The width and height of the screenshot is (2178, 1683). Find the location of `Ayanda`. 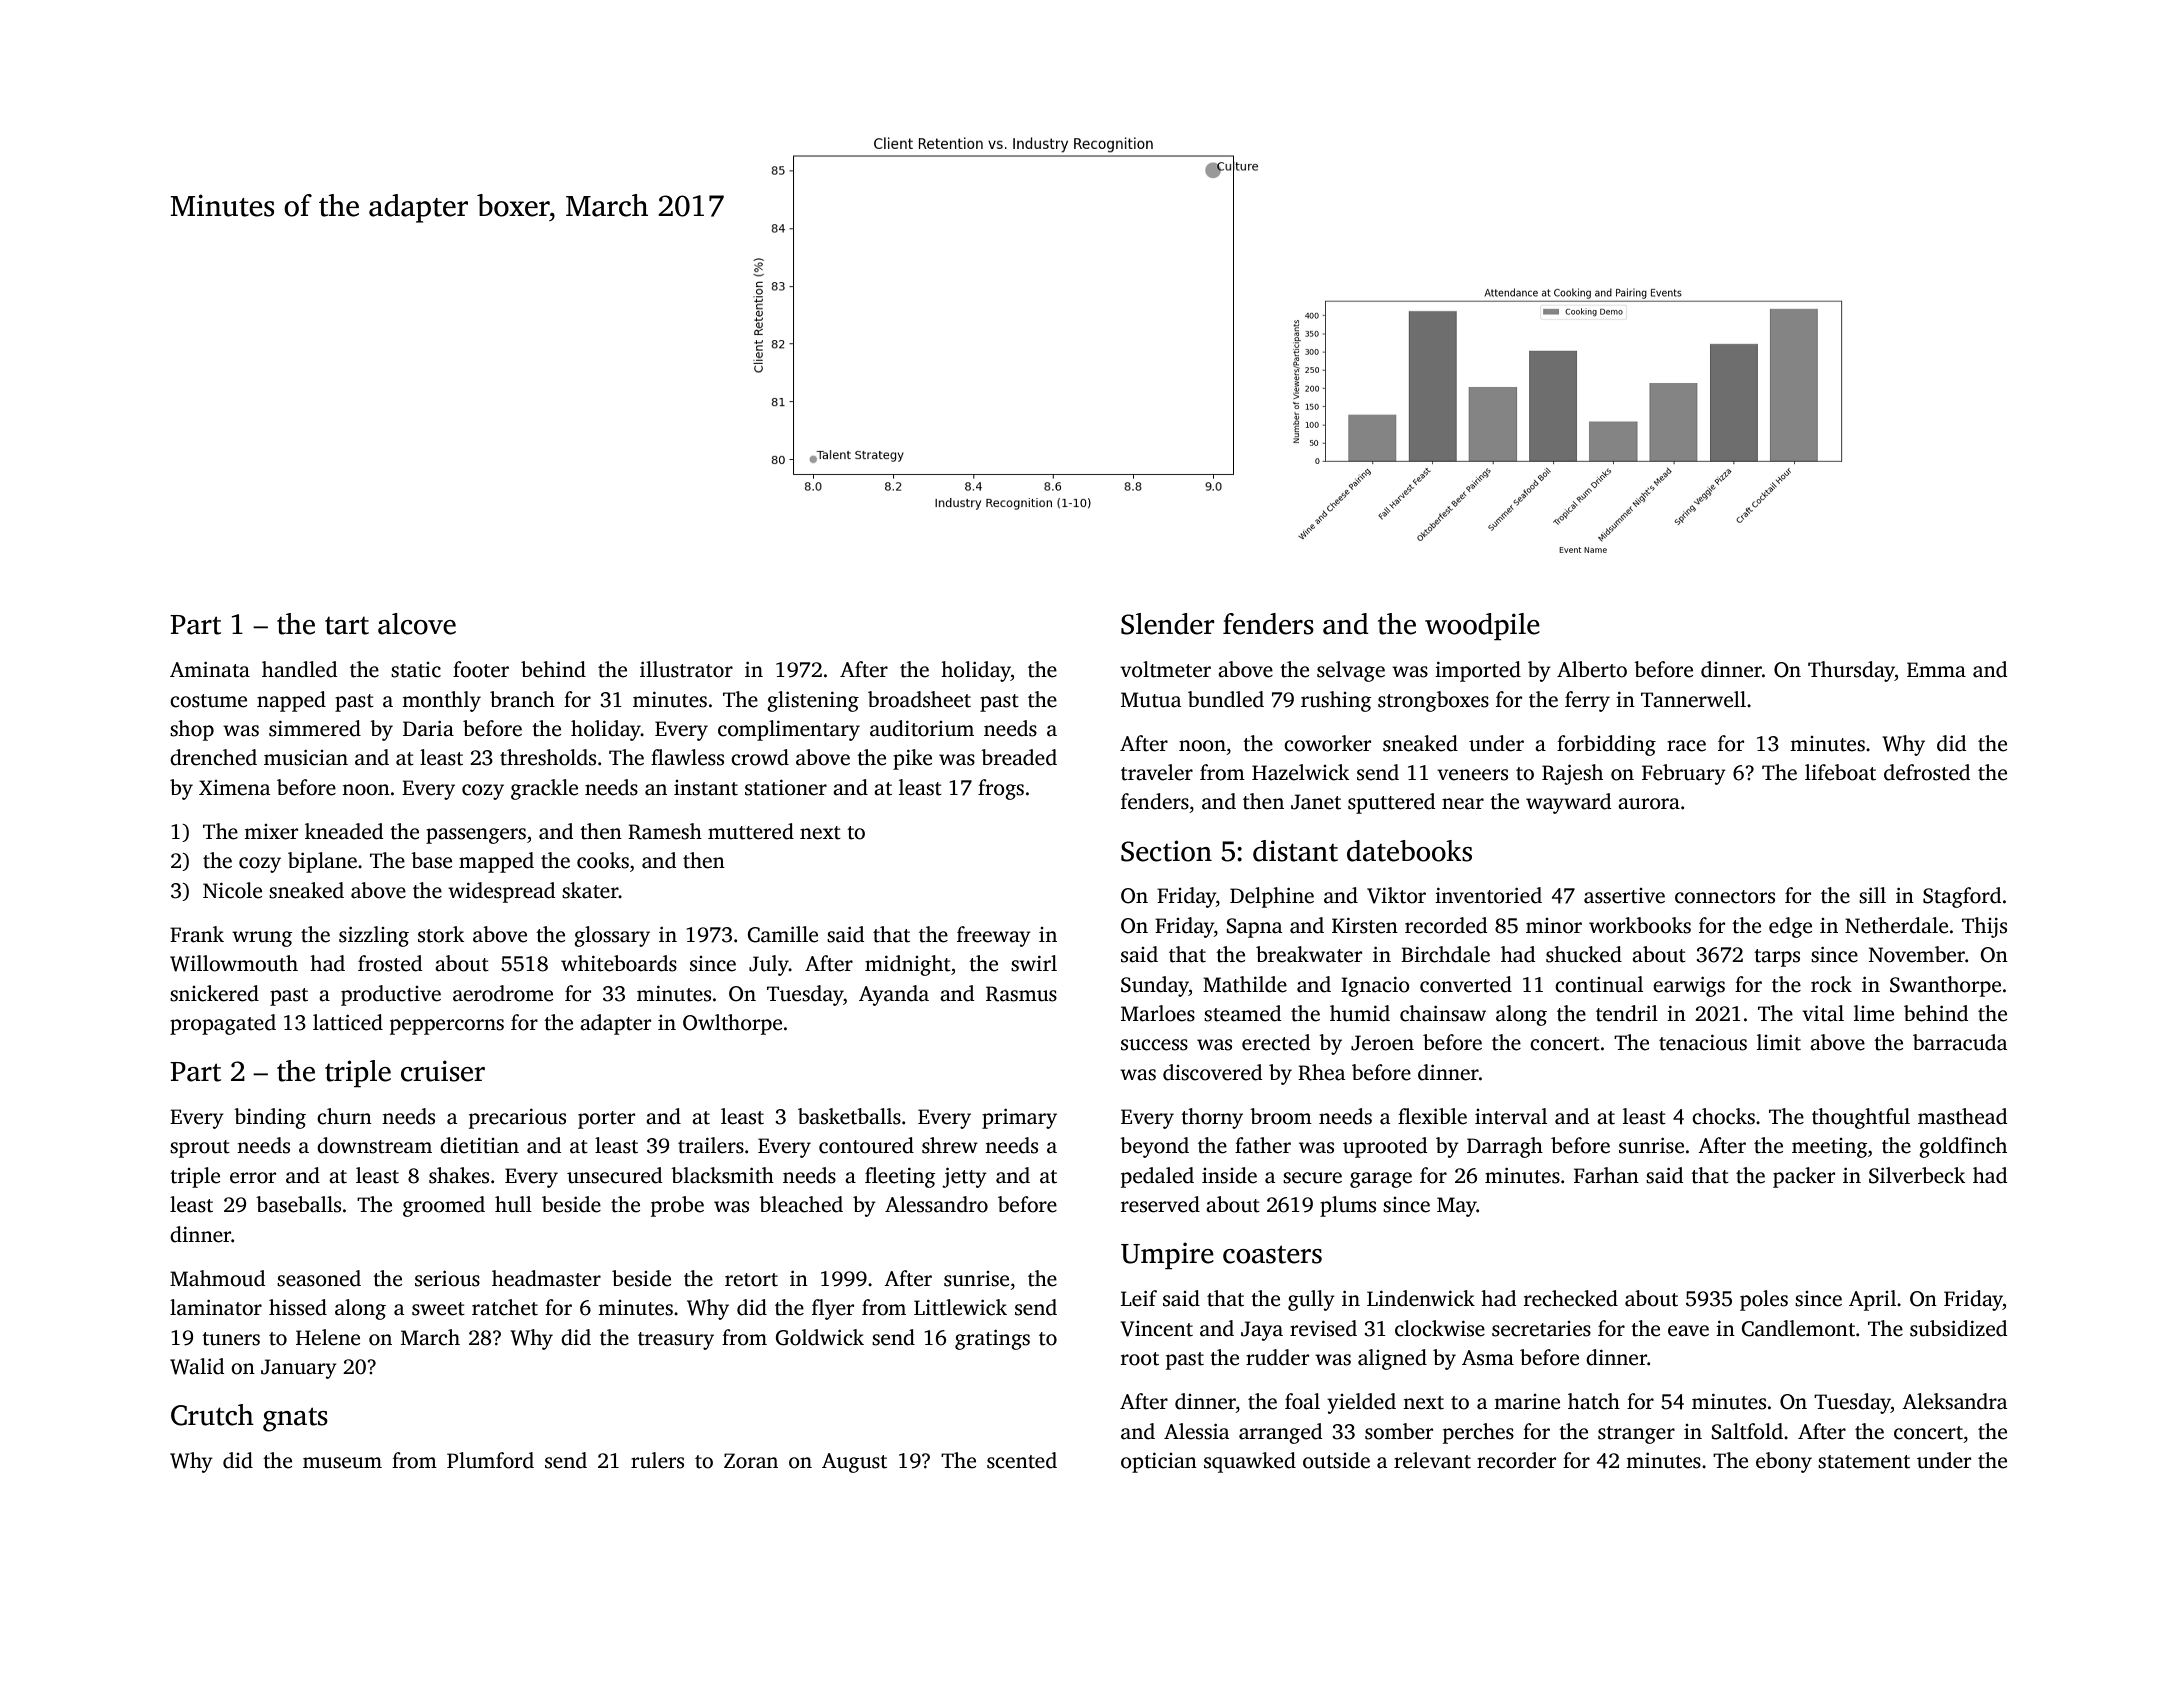

Ayanda is located at coordinates (894, 995).
